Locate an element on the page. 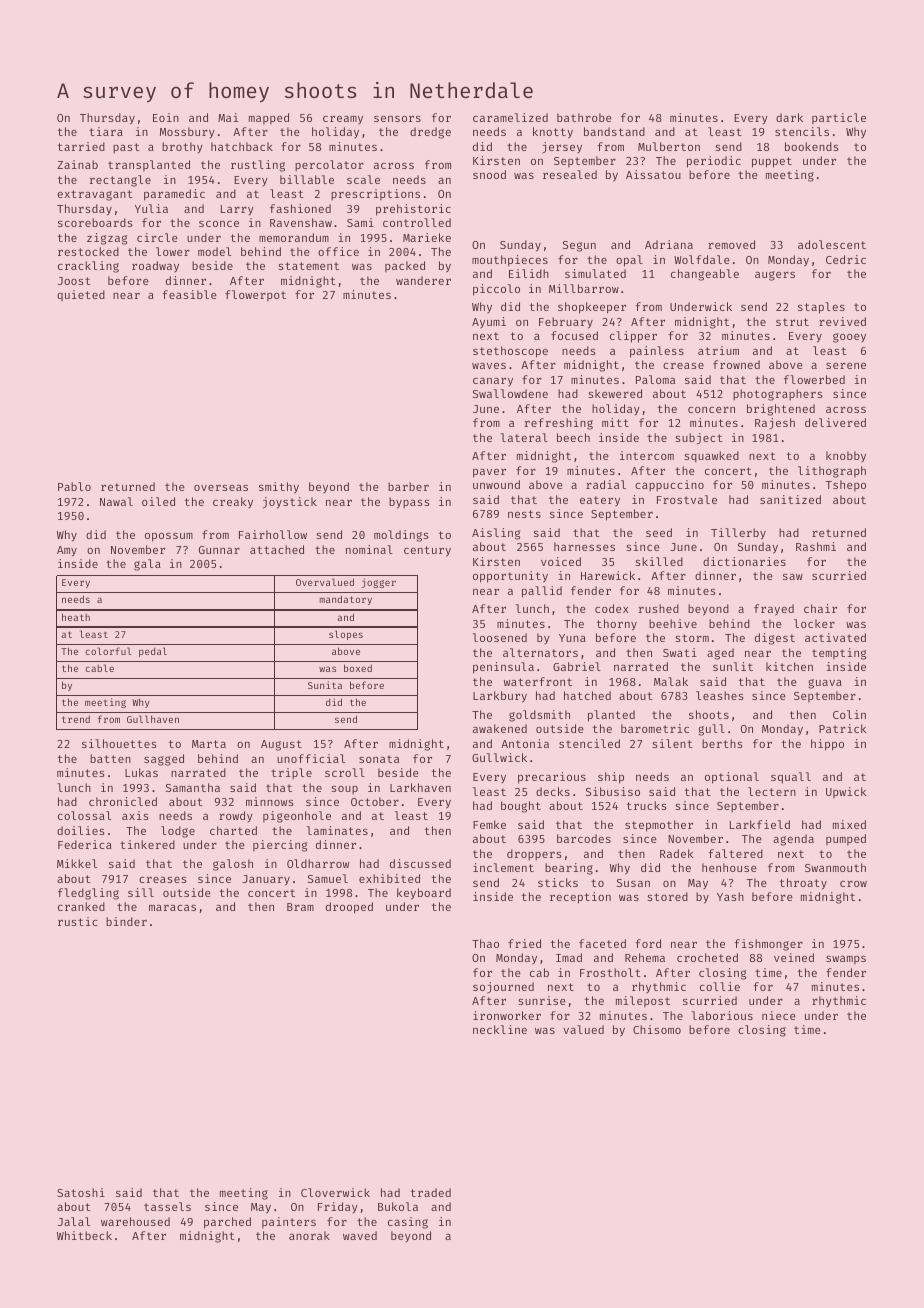  Bukola is located at coordinates (398, 1206).
